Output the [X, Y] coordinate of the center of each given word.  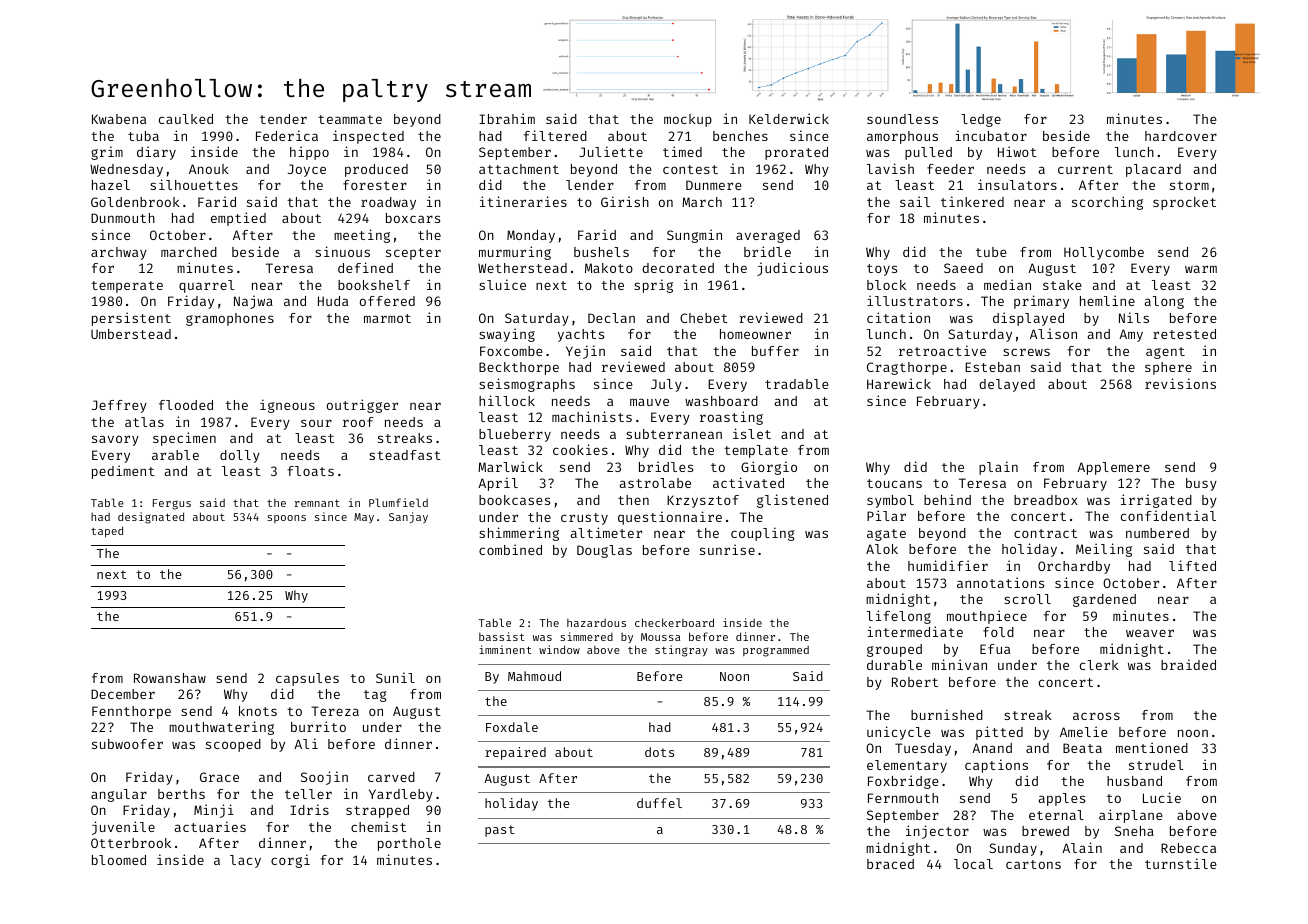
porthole [409, 844]
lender [590, 185]
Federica [287, 135]
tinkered [972, 201]
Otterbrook [131, 843]
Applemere [1113, 468]
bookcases [514, 500]
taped [107, 532]
